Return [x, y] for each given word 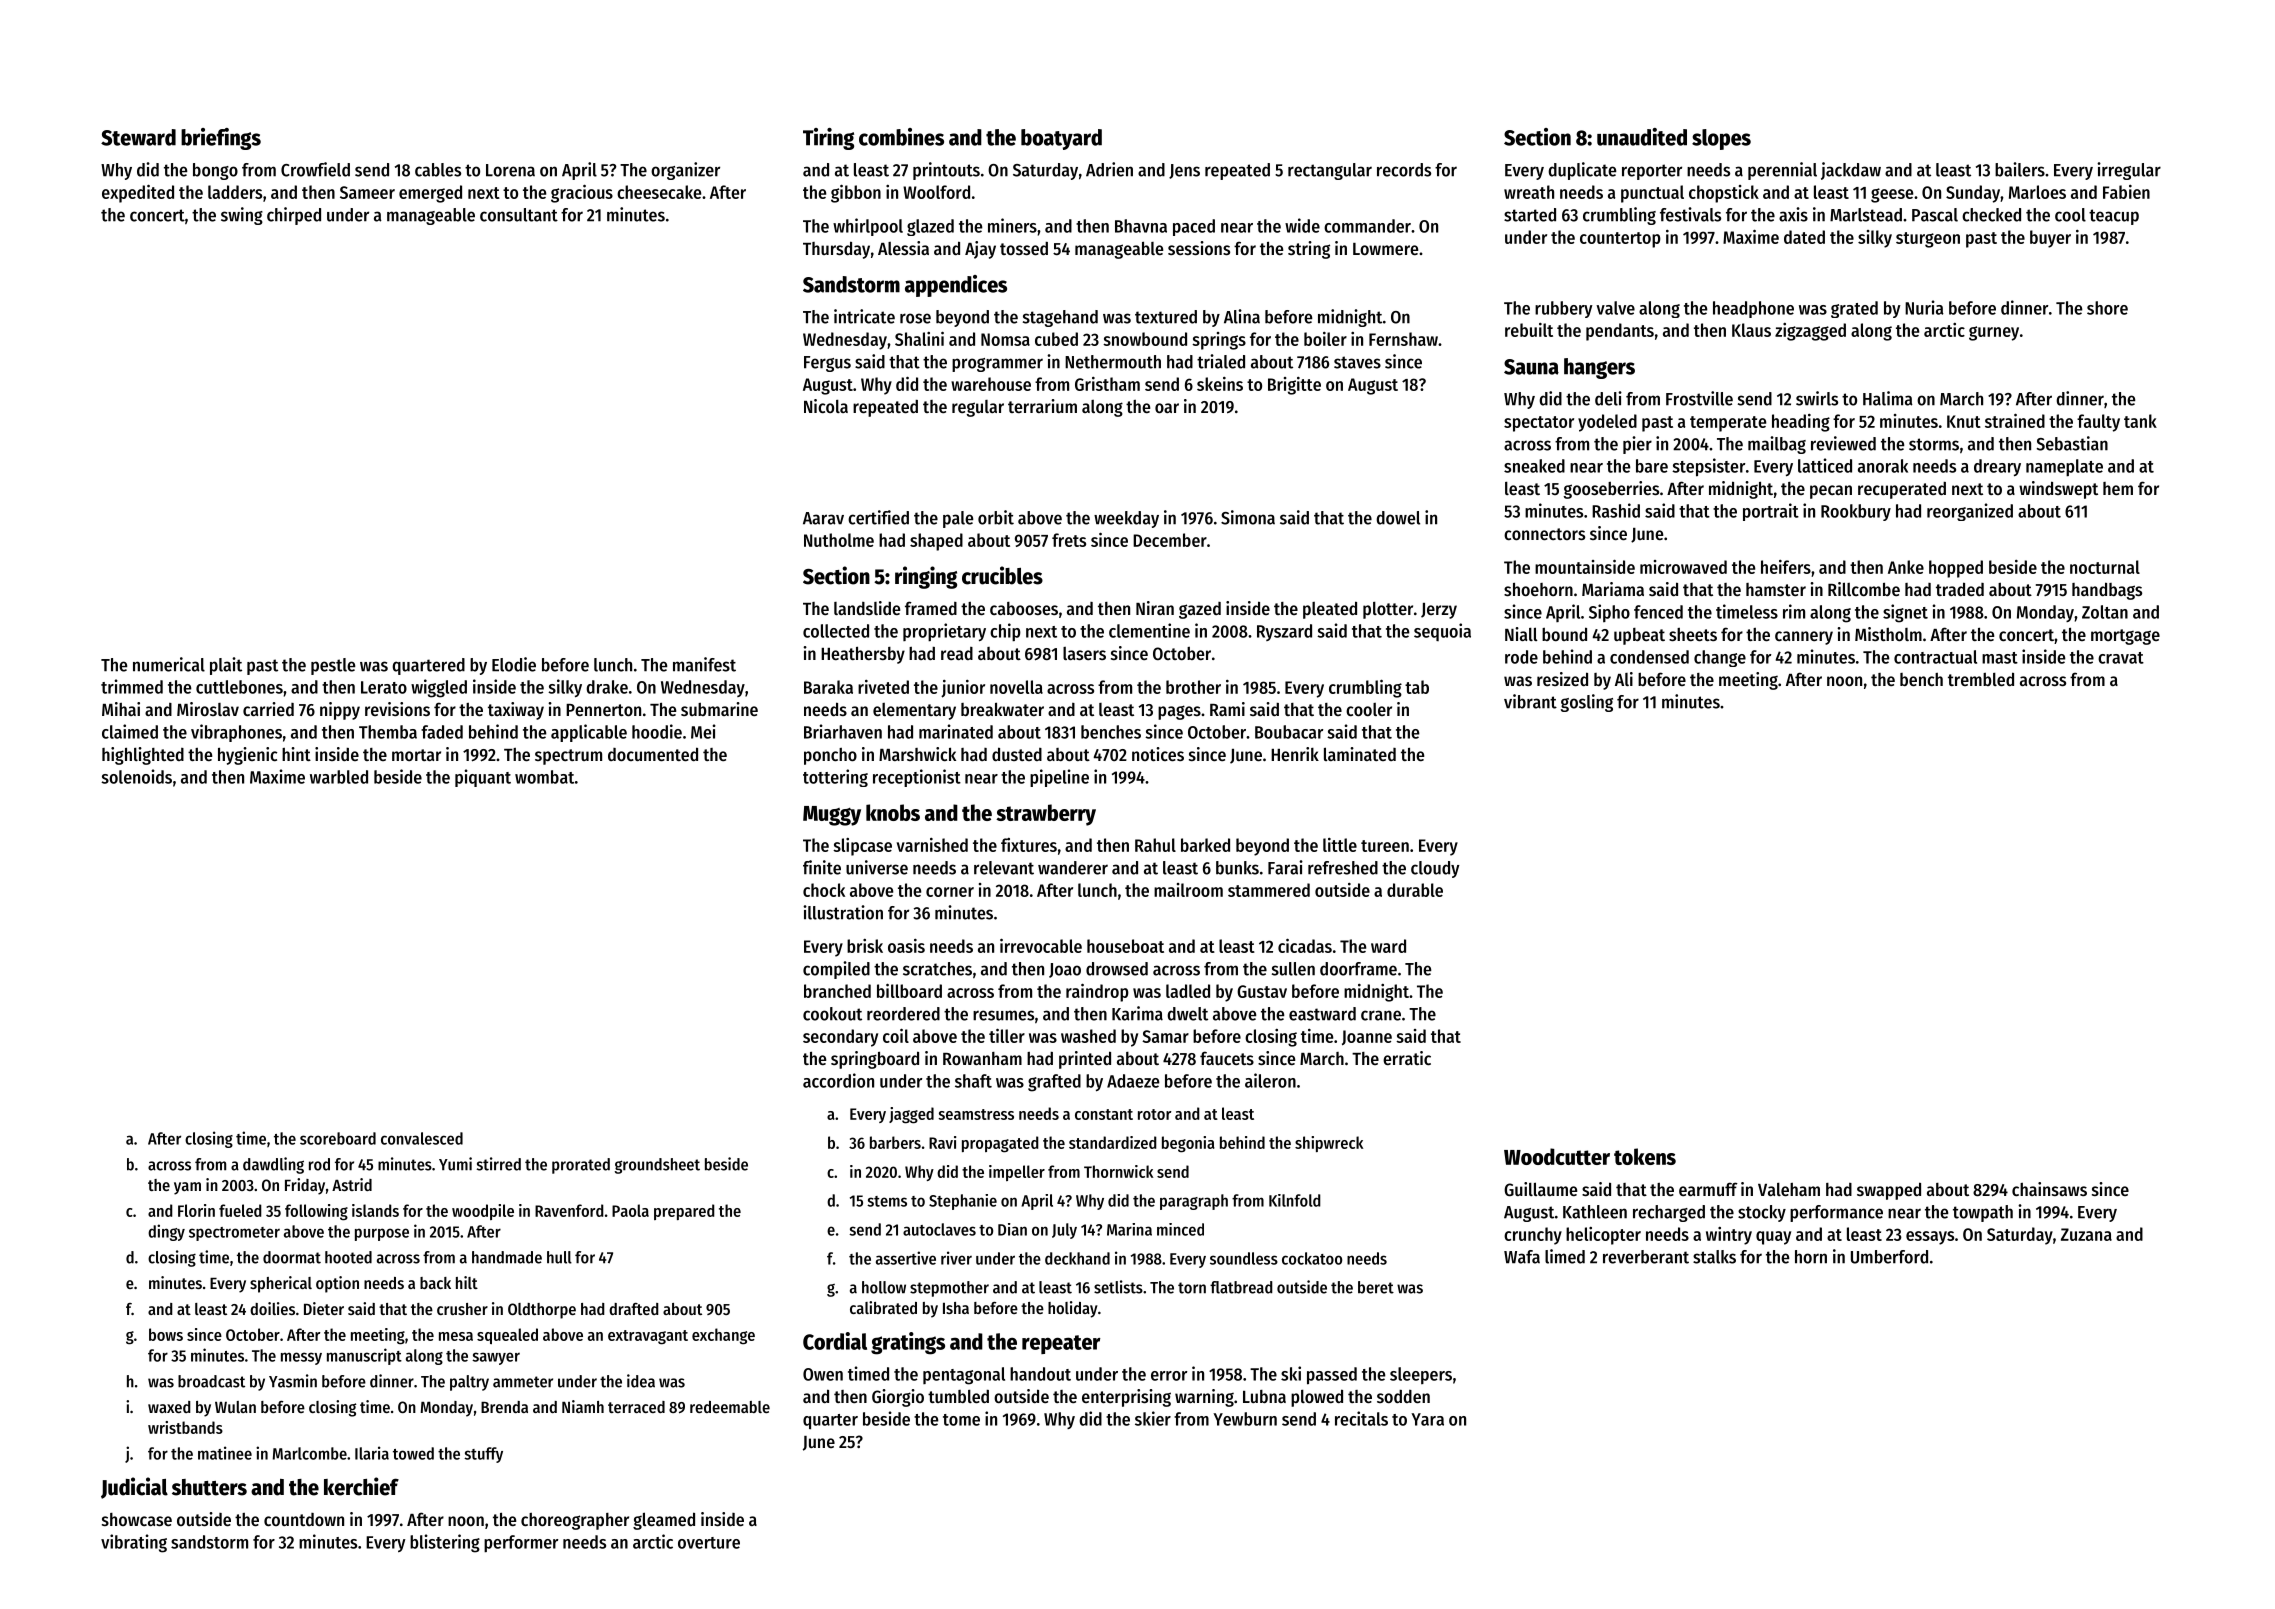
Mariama [1613, 589]
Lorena [510, 170]
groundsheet [657, 1166]
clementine [1149, 630]
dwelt [1187, 1014]
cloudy [1435, 869]
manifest [704, 664]
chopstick [1724, 194]
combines [901, 137]
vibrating [134, 1543]
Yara [1427, 1419]
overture [709, 1543]
